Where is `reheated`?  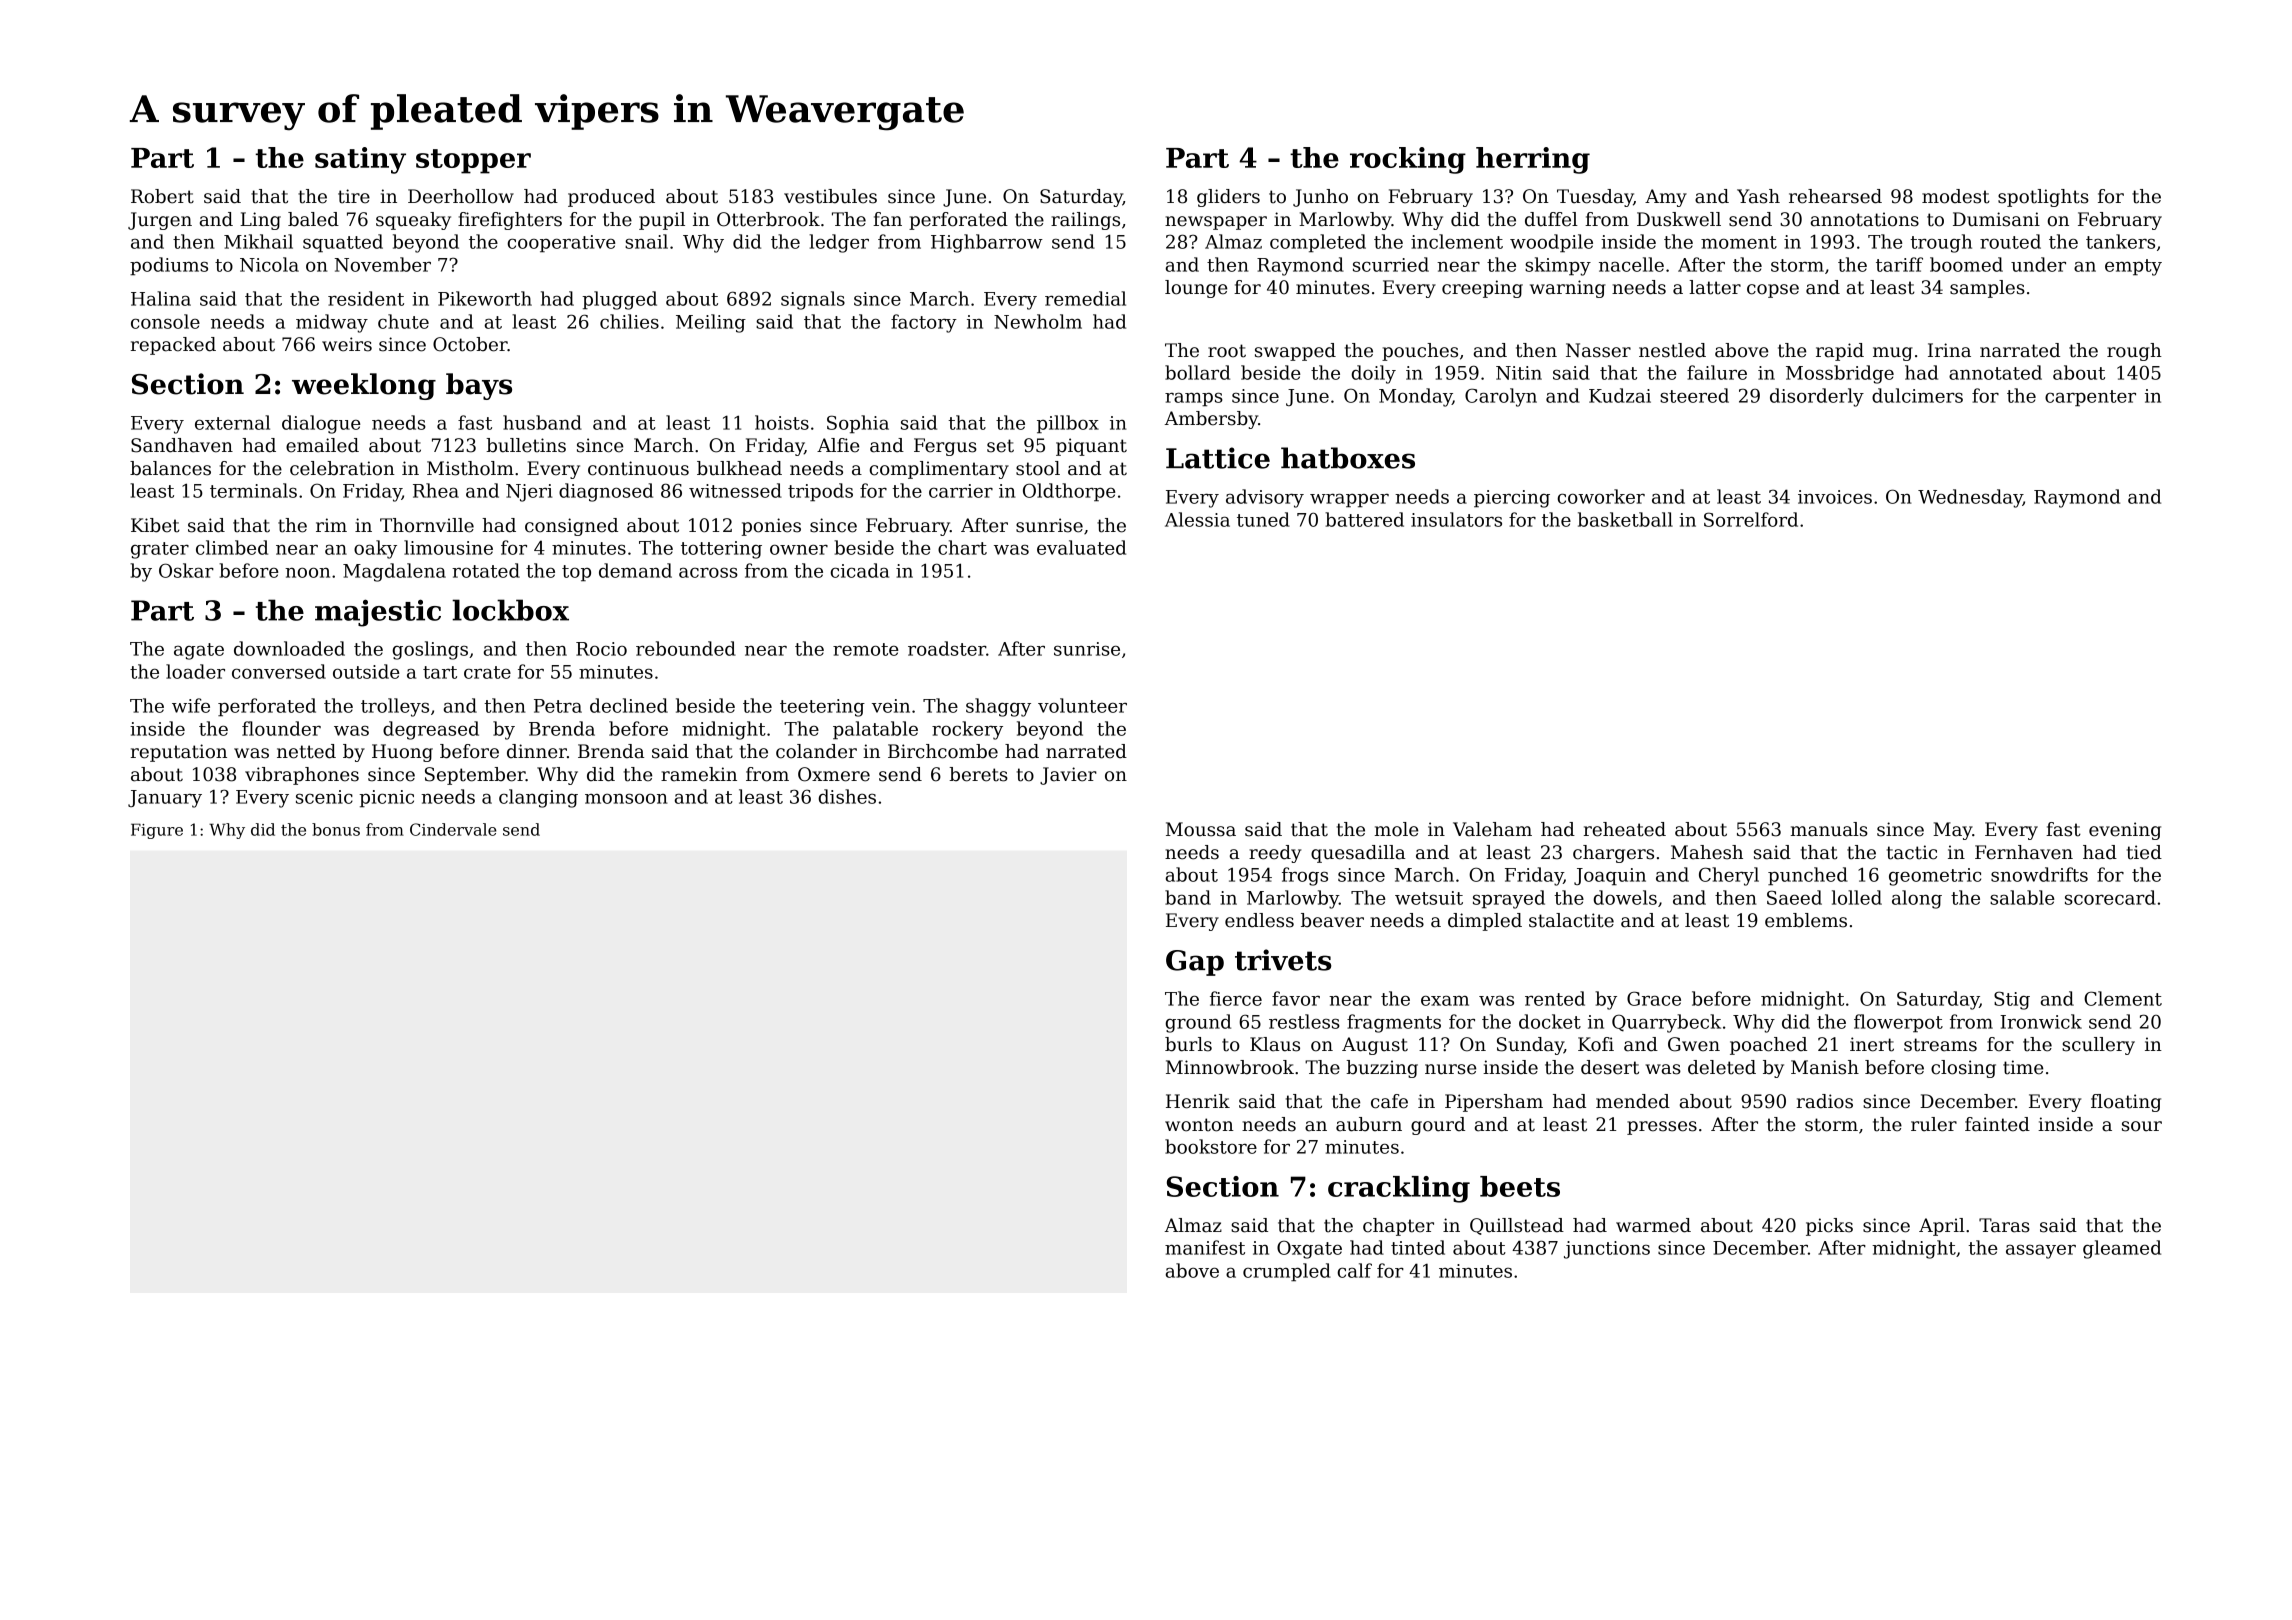 reheated is located at coordinates (1625, 829).
